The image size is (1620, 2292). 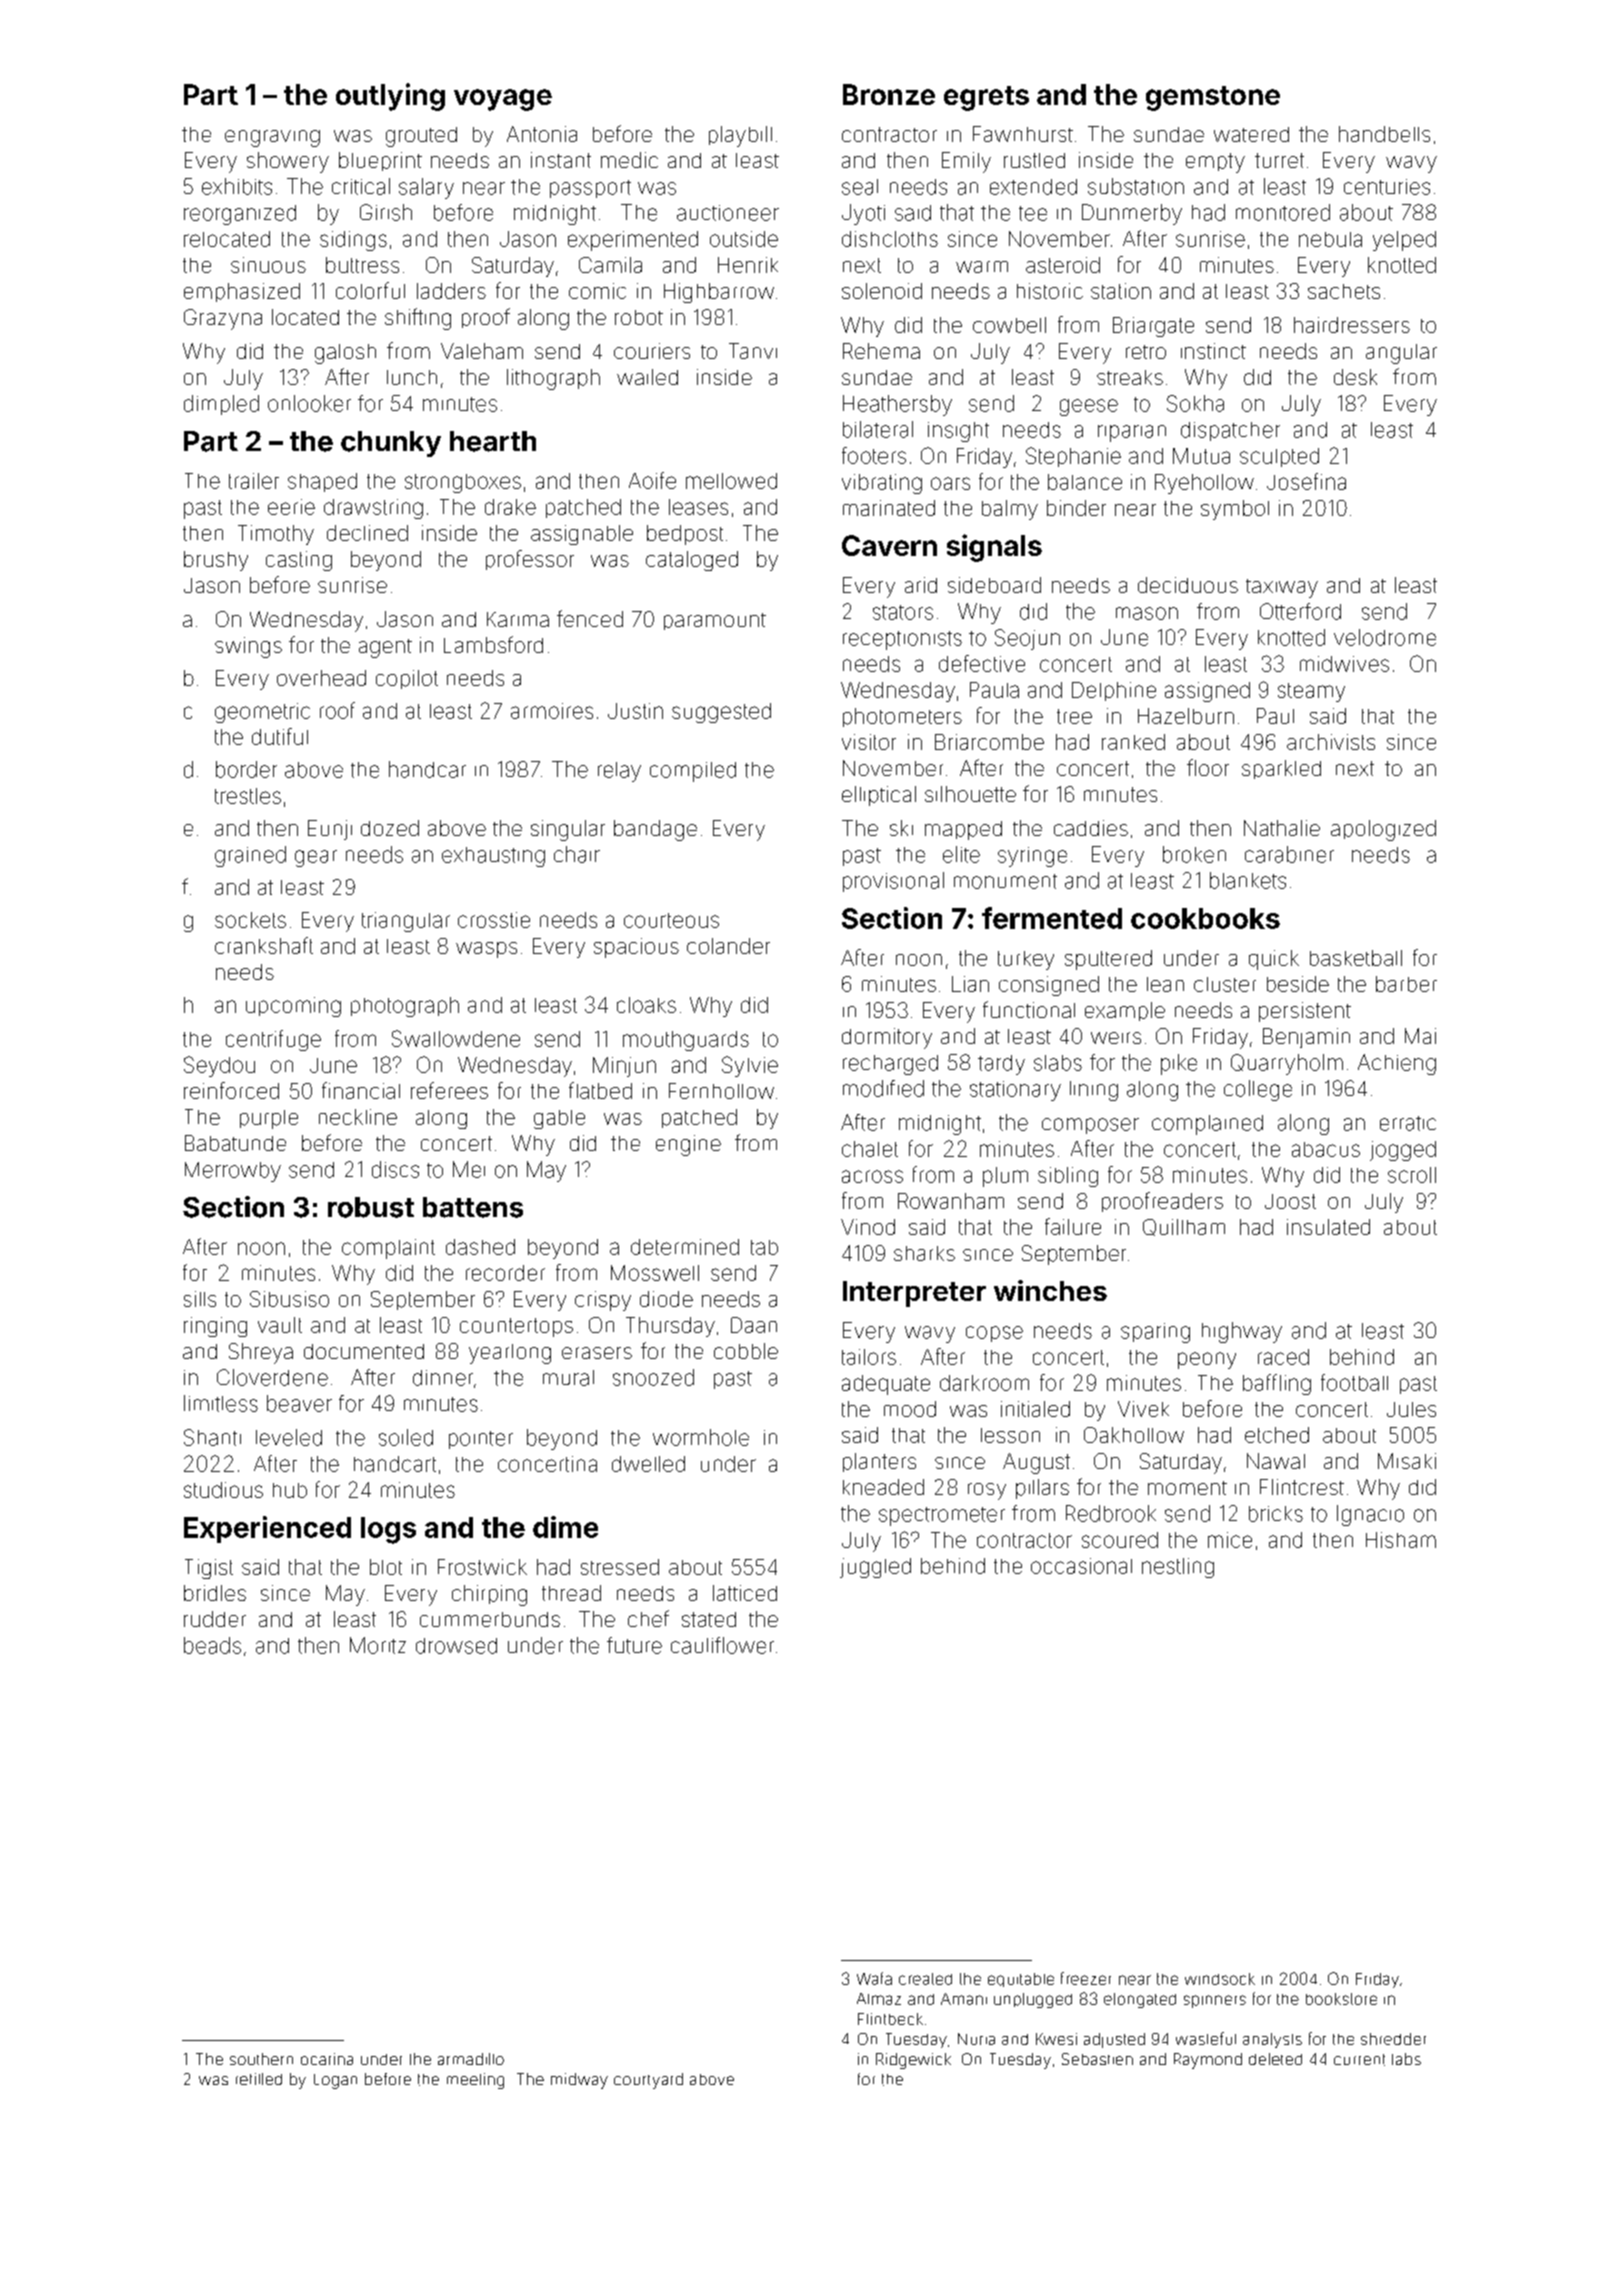 I want to click on tabs, so click(x=1406, y=2059).
